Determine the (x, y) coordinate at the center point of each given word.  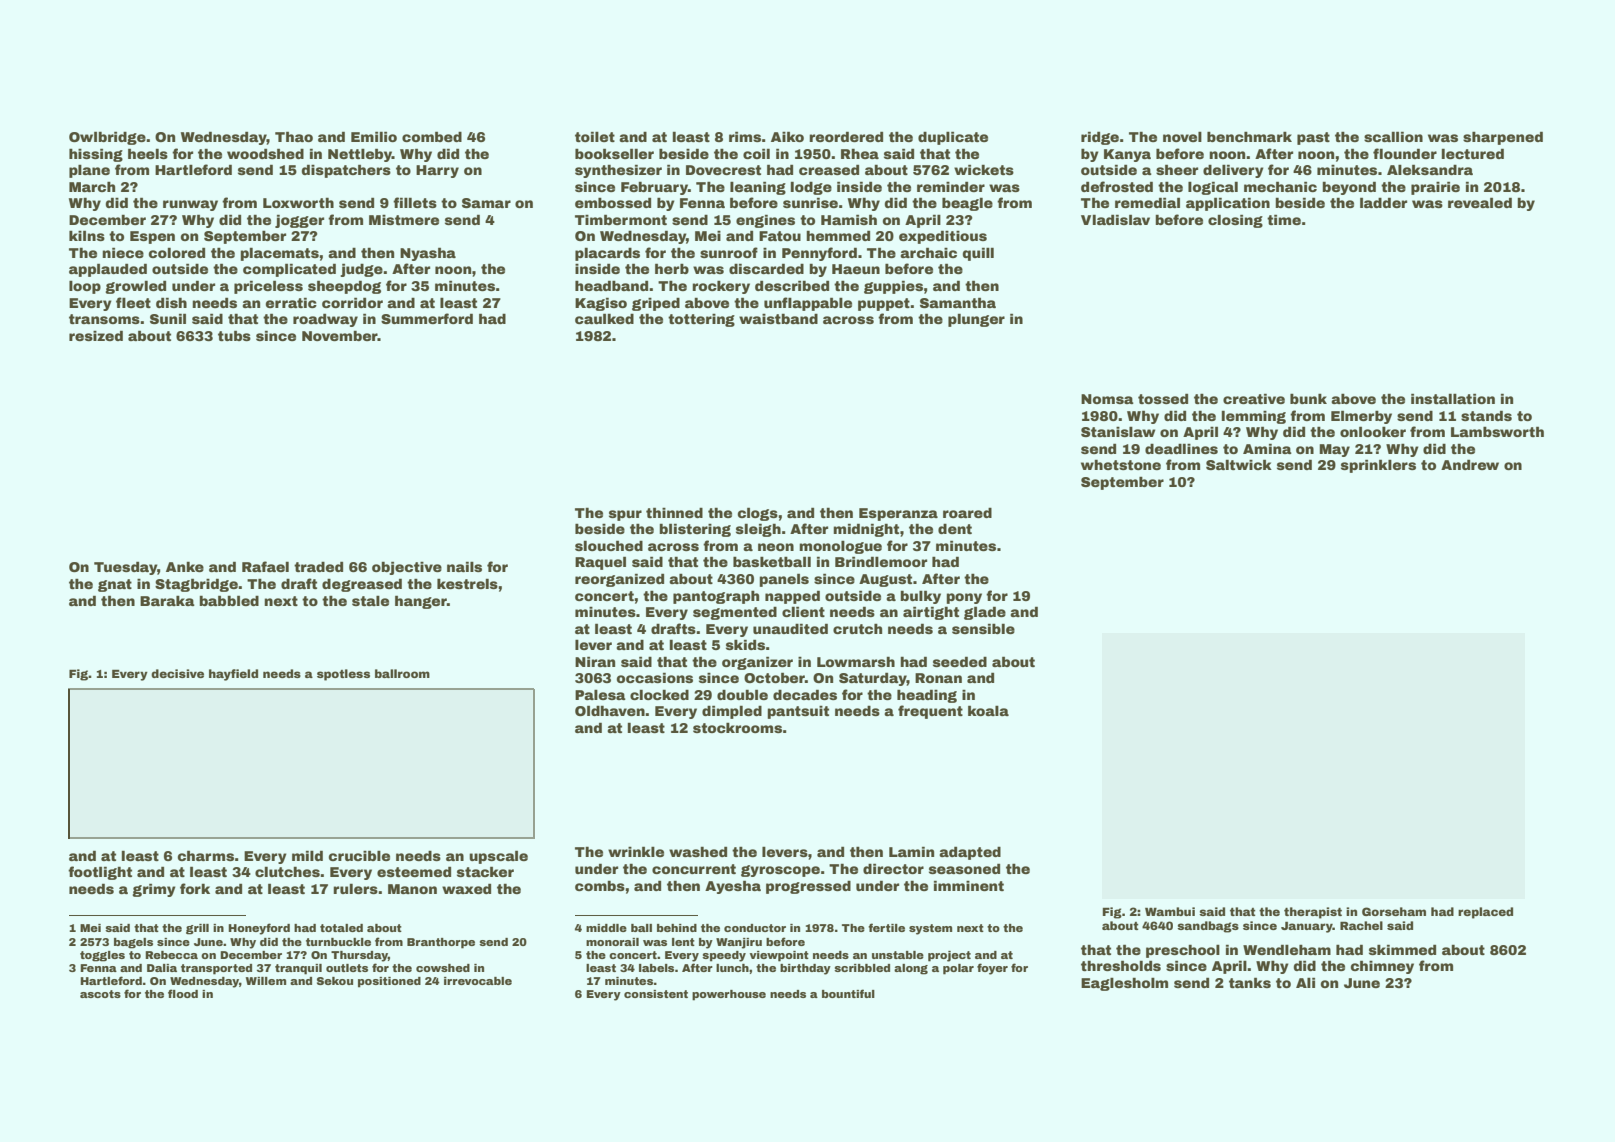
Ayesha (733, 887)
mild (307, 855)
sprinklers (1378, 466)
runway (190, 205)
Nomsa (1107, 399)
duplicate (953, 138)
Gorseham (1394, 911)
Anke (185, 566)
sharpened (1503, 138)
